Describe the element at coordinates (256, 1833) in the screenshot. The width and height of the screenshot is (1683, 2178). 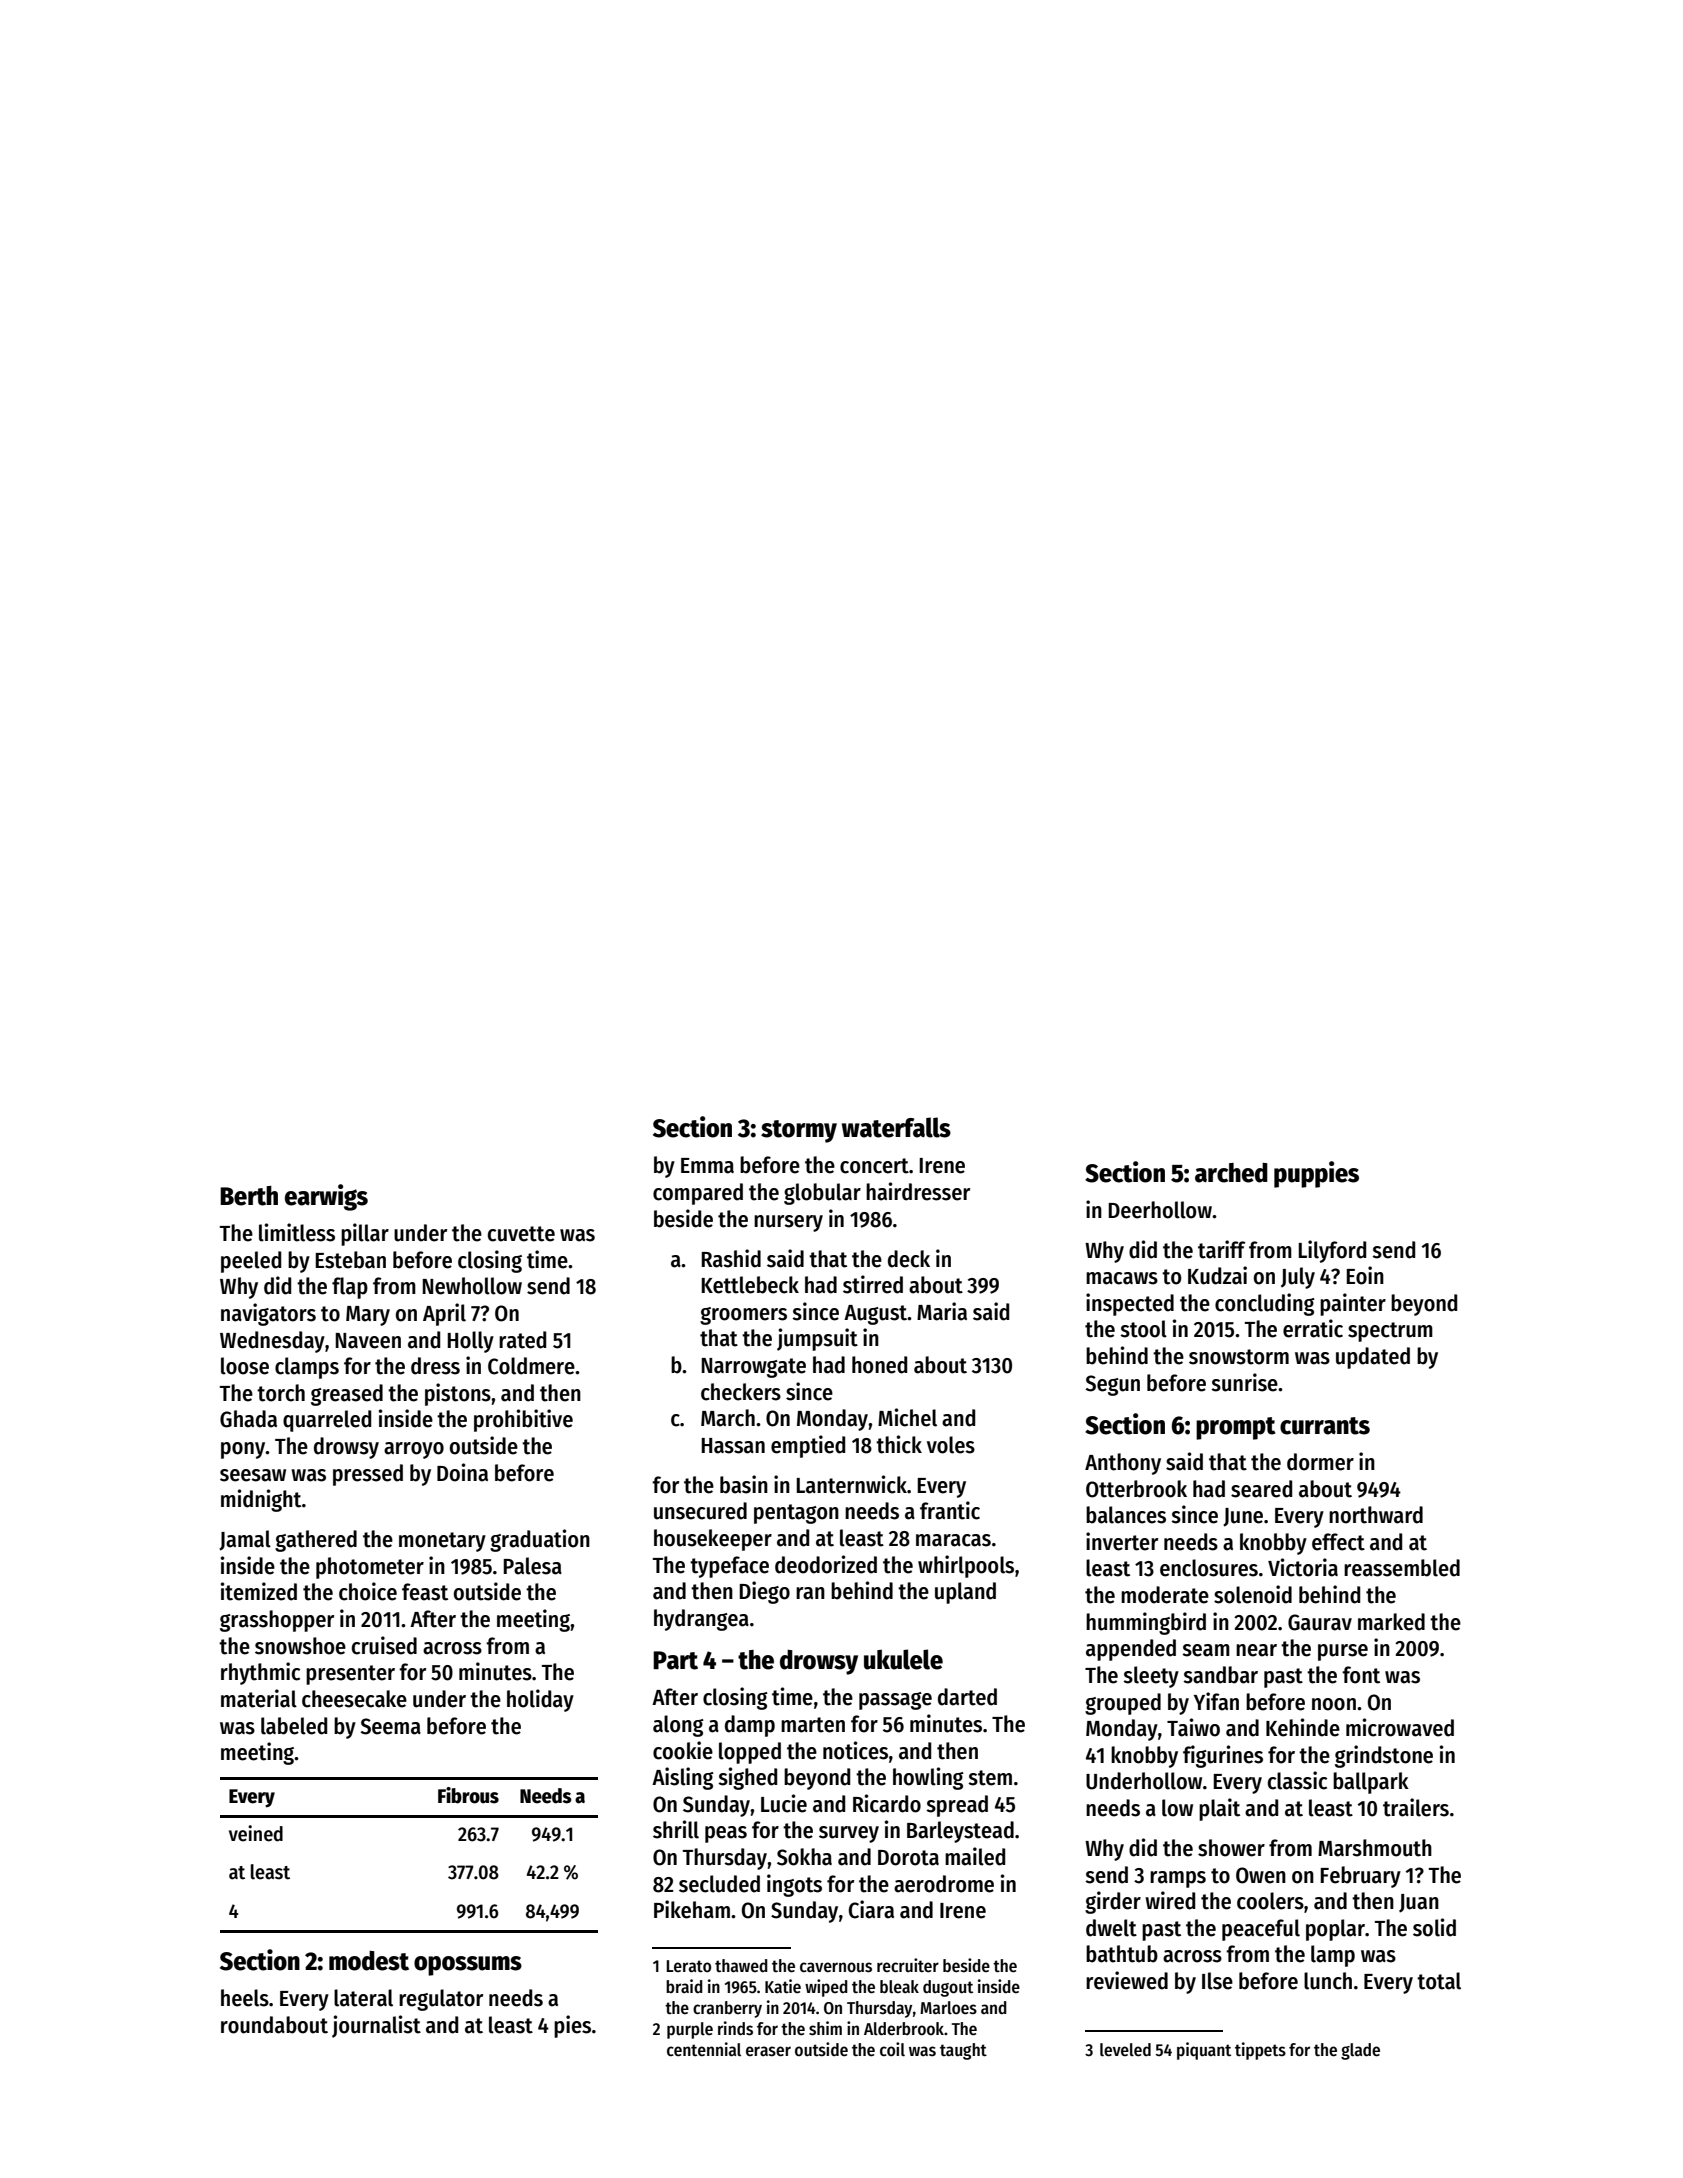
I see `veined` at that location.
